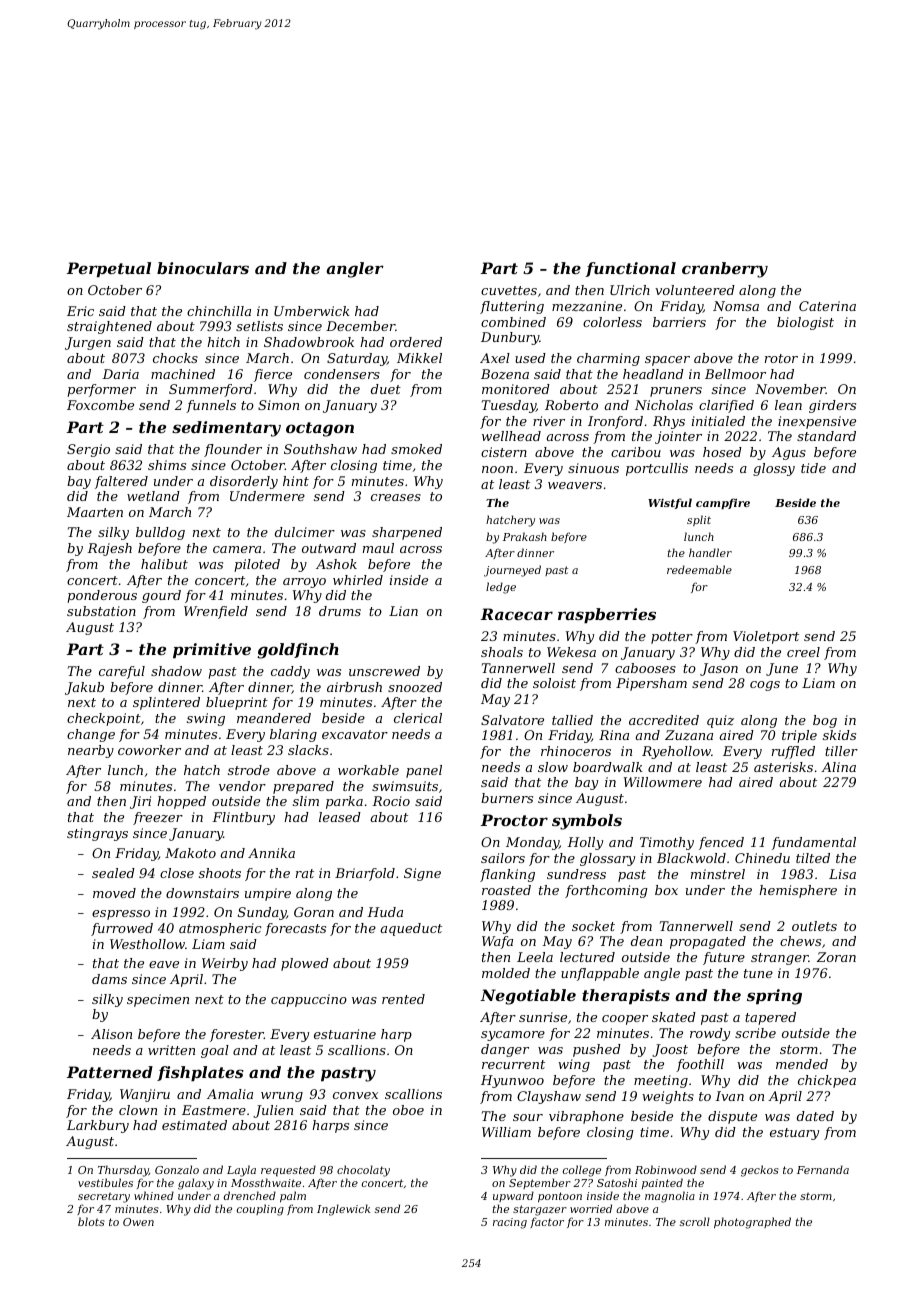 The image size is (924, 1308). I want to click on Alison, so click(111, 1034).
